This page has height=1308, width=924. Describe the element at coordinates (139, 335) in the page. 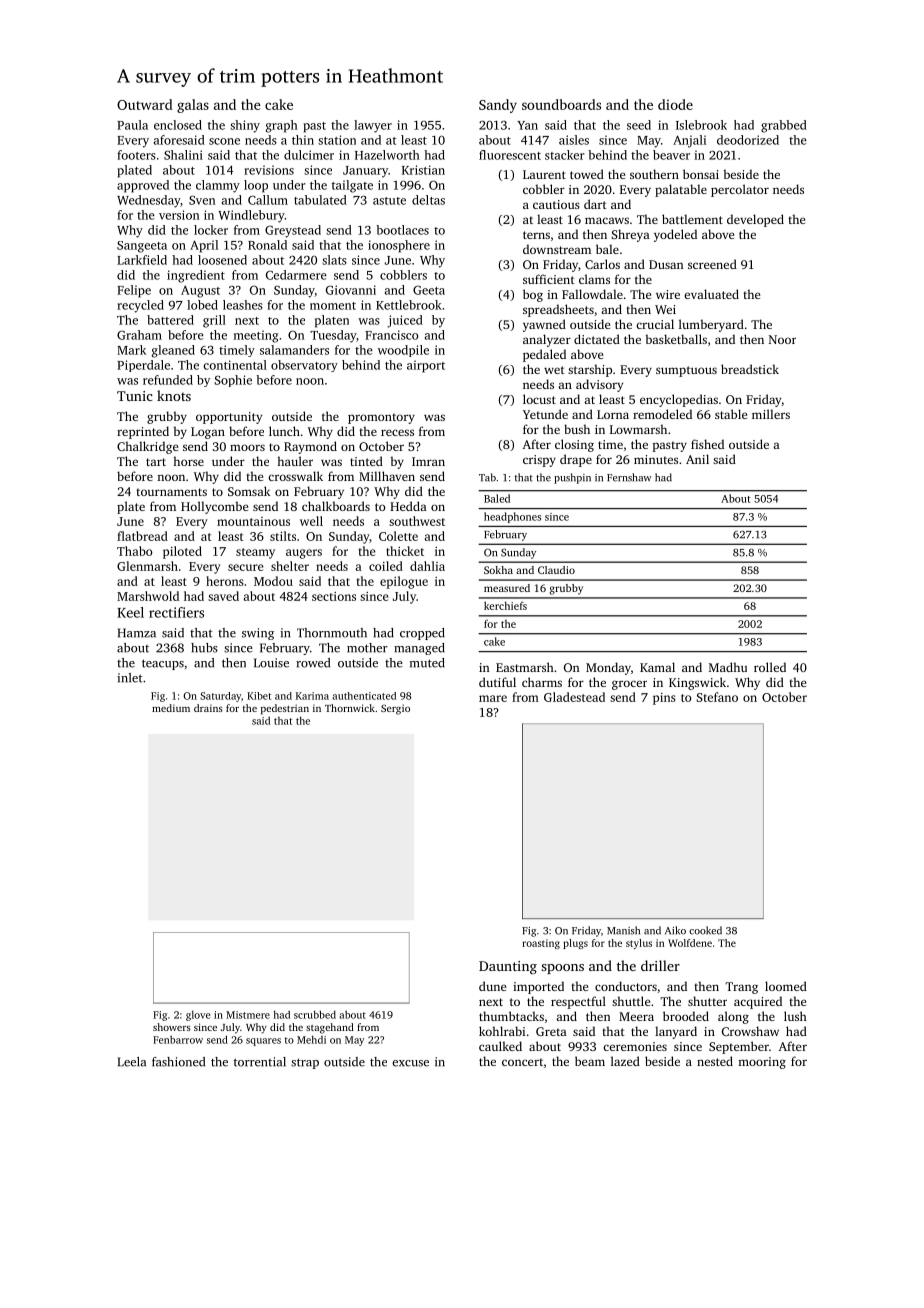

I see `Graham` at that location.
